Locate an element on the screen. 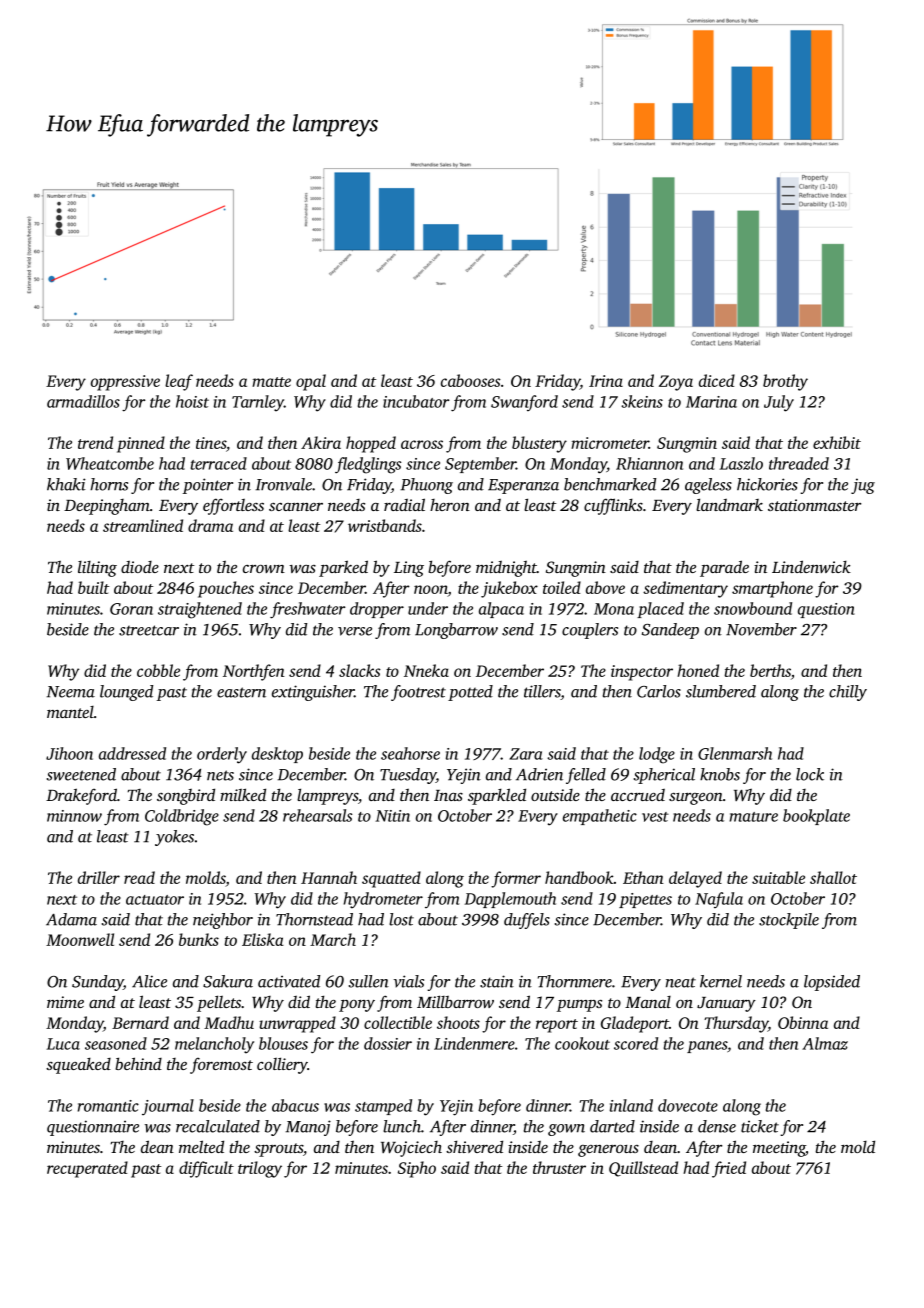  seahorse is located at coordinates (410, 753).
